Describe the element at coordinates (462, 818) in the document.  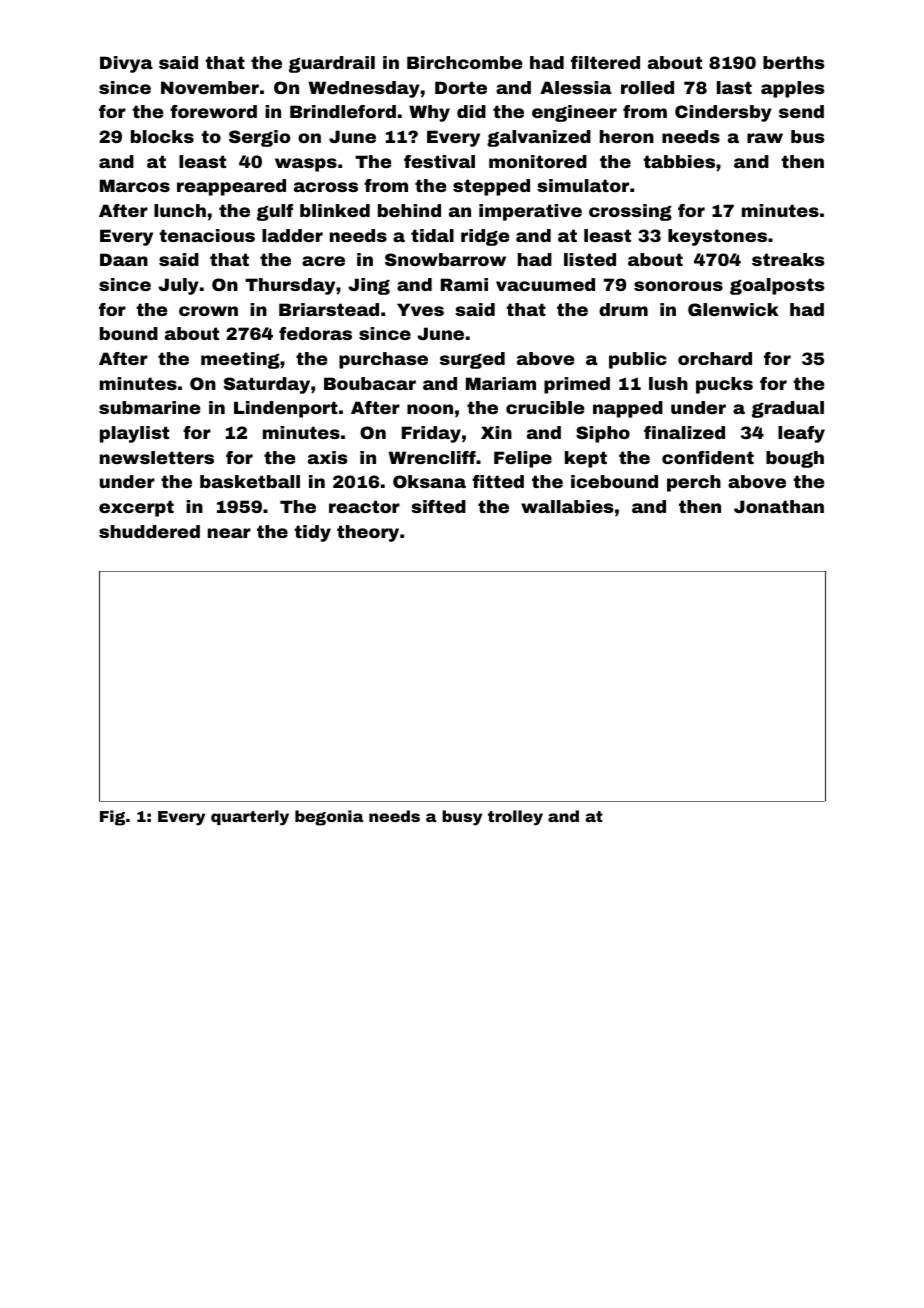
I see `busy` at that location.
